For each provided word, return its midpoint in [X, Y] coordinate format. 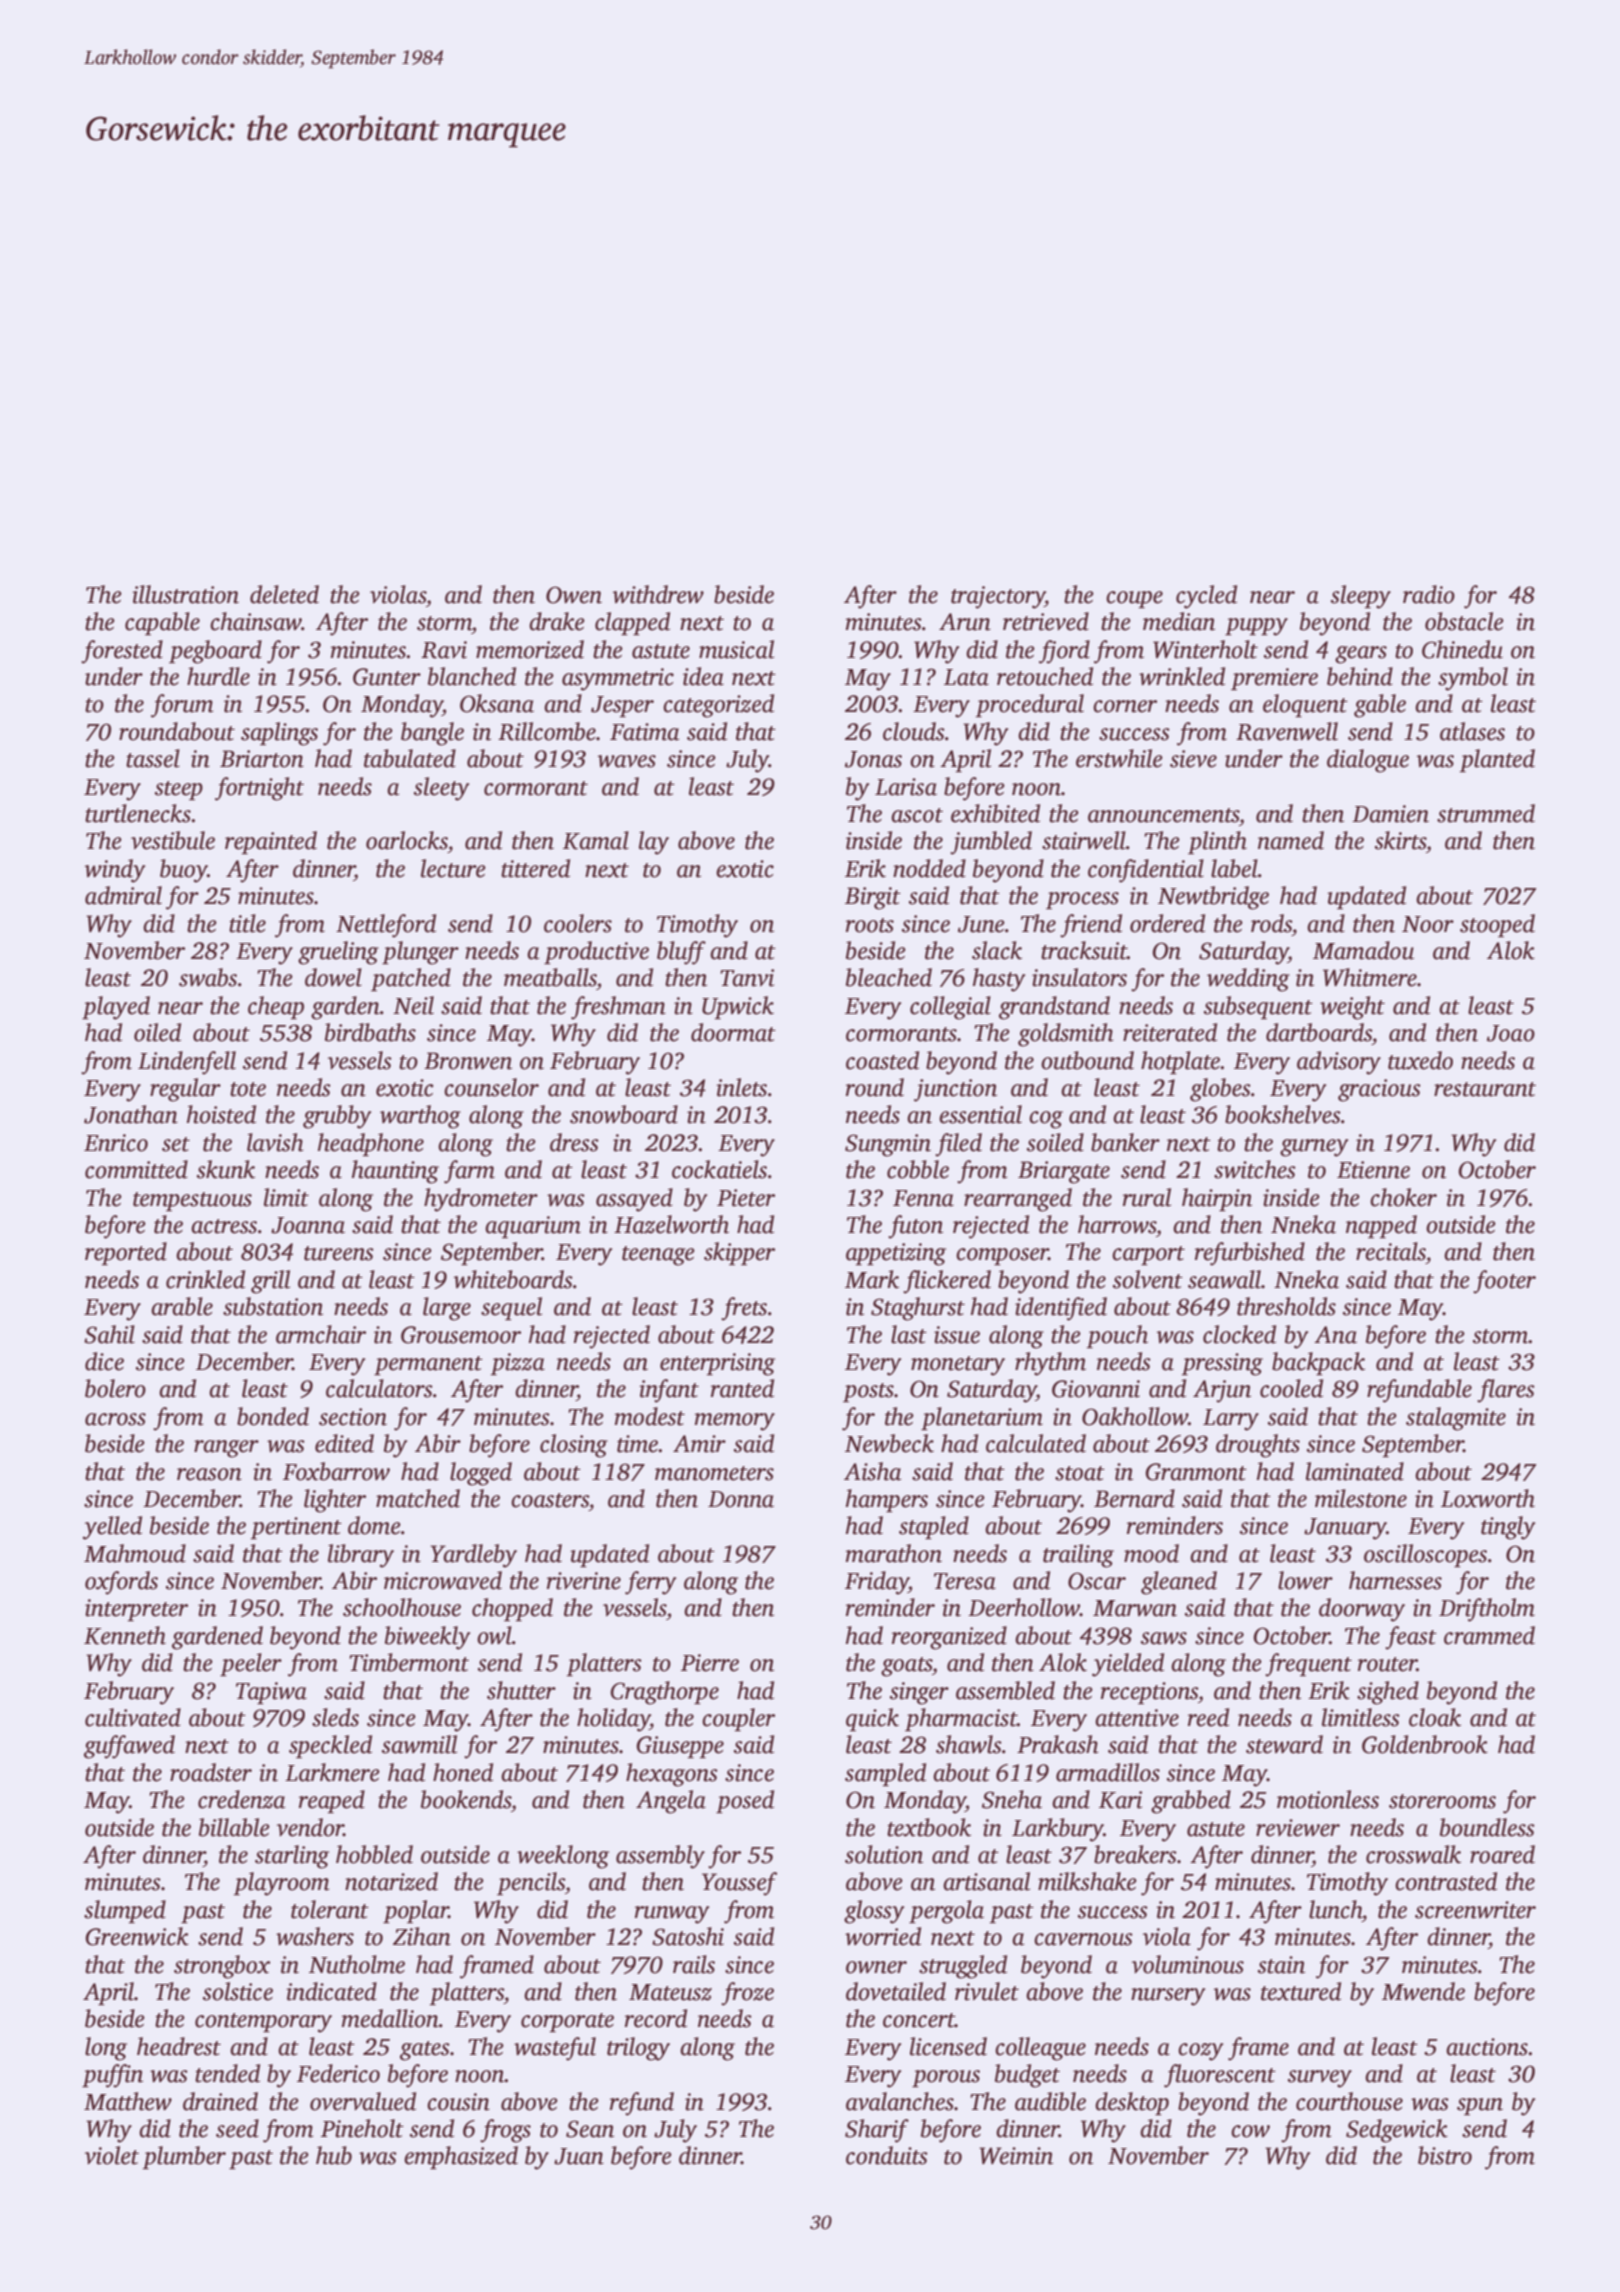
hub [334, 2155]
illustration [185, 594]
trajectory [998, 597]
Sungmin [888, 1145]
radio [1429, 594]
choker [1403, 1197]
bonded [273, 1416]
